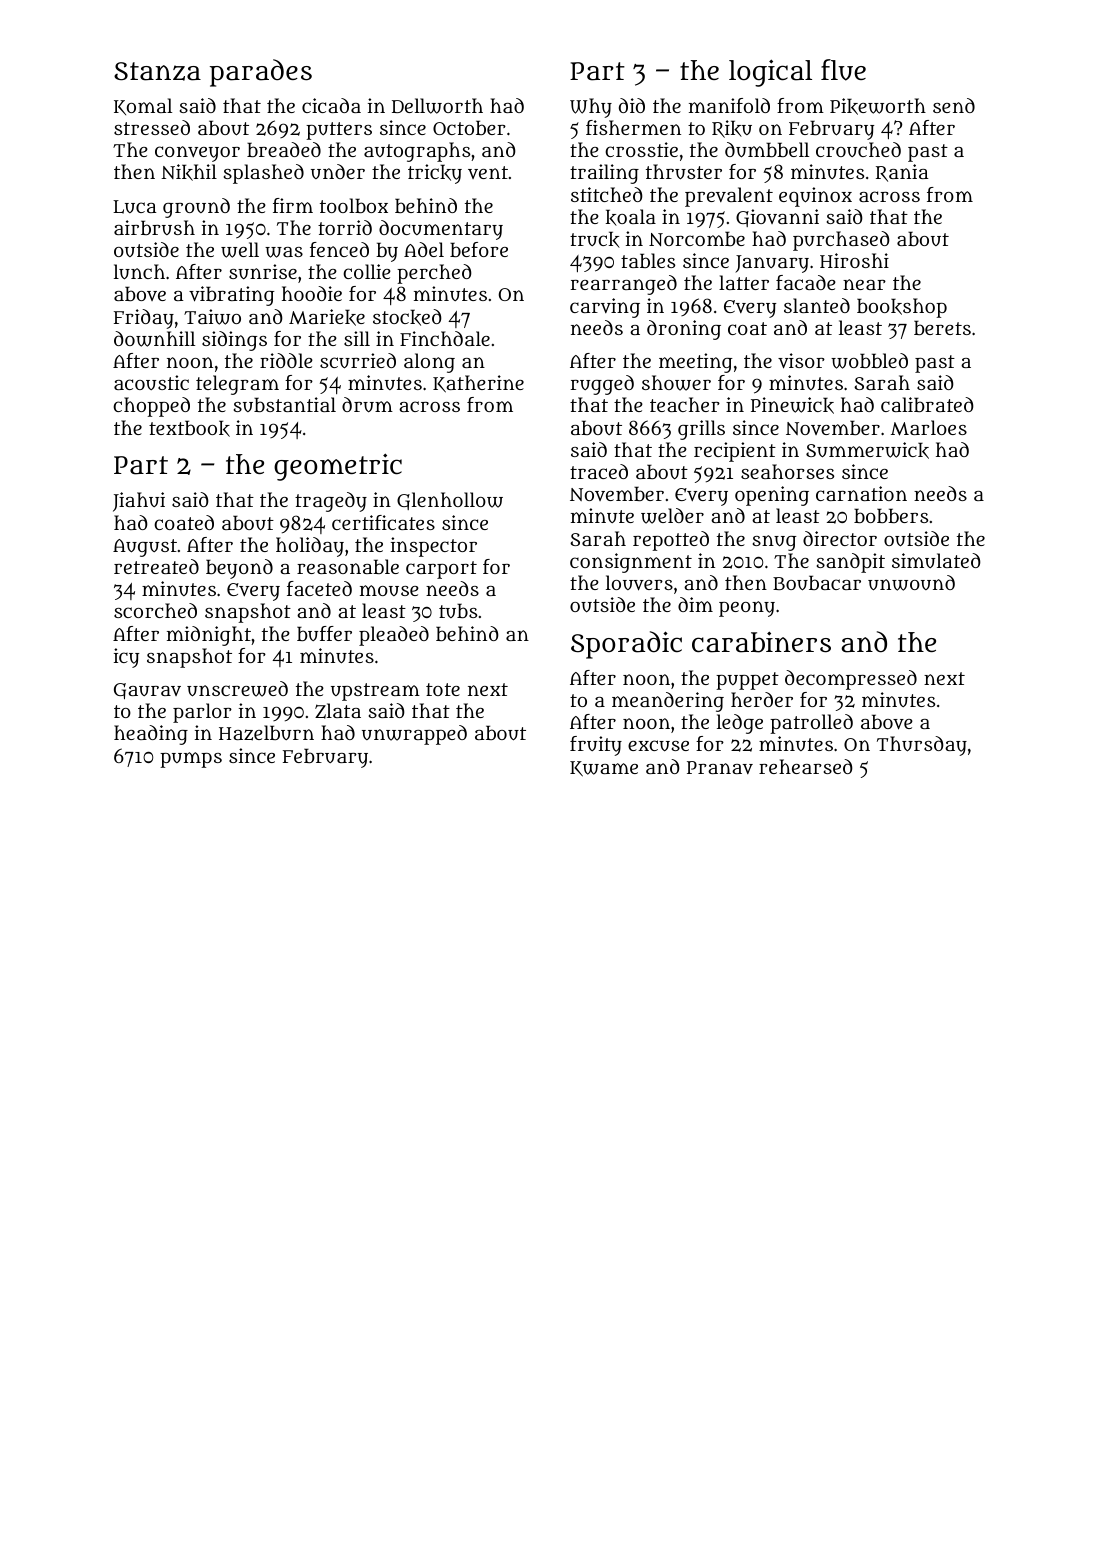 The image size is (1099, 1561). I want to click on parades, so click(261, 73).
